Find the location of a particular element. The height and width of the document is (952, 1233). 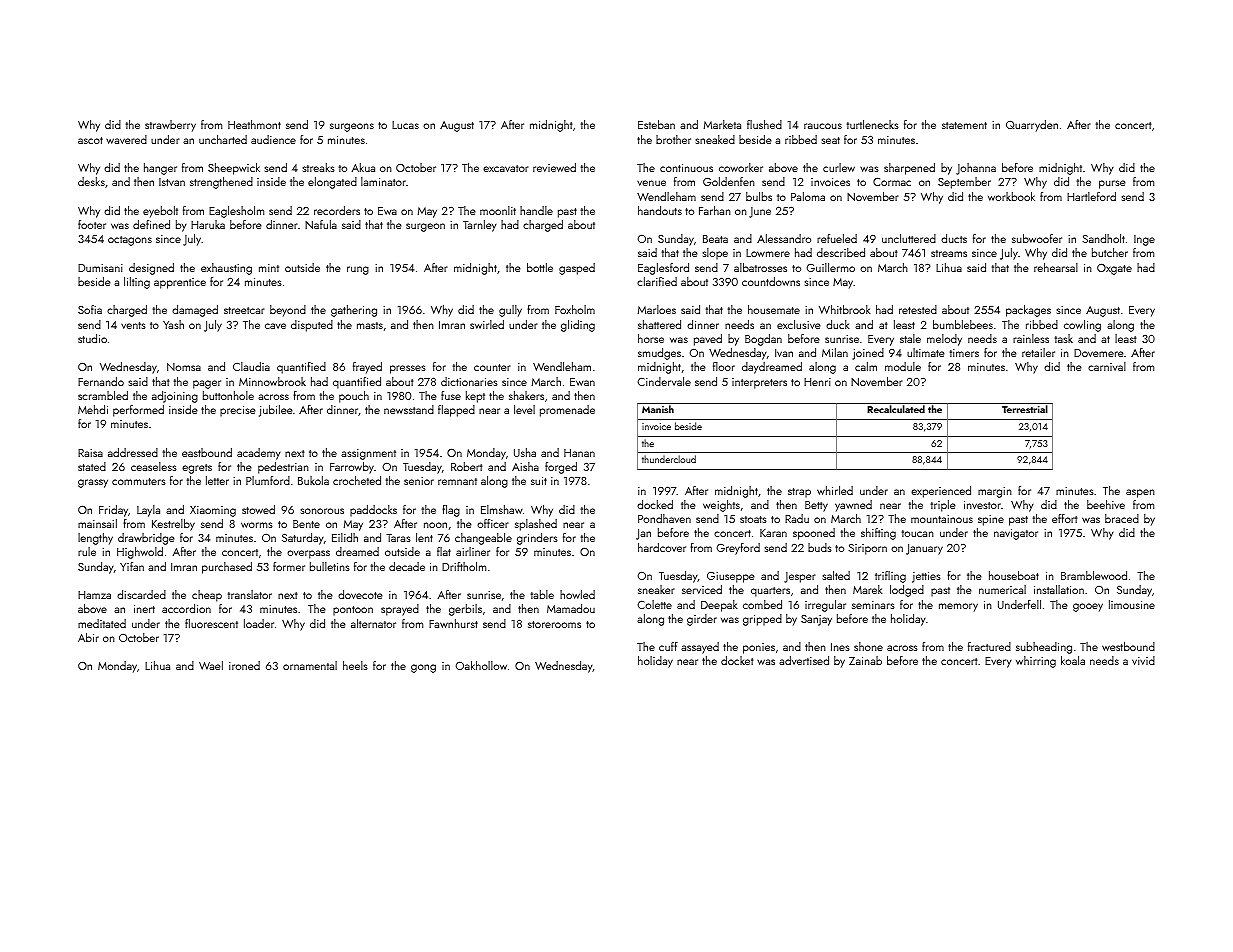

Hamza is located at coordinates (94, 595).
